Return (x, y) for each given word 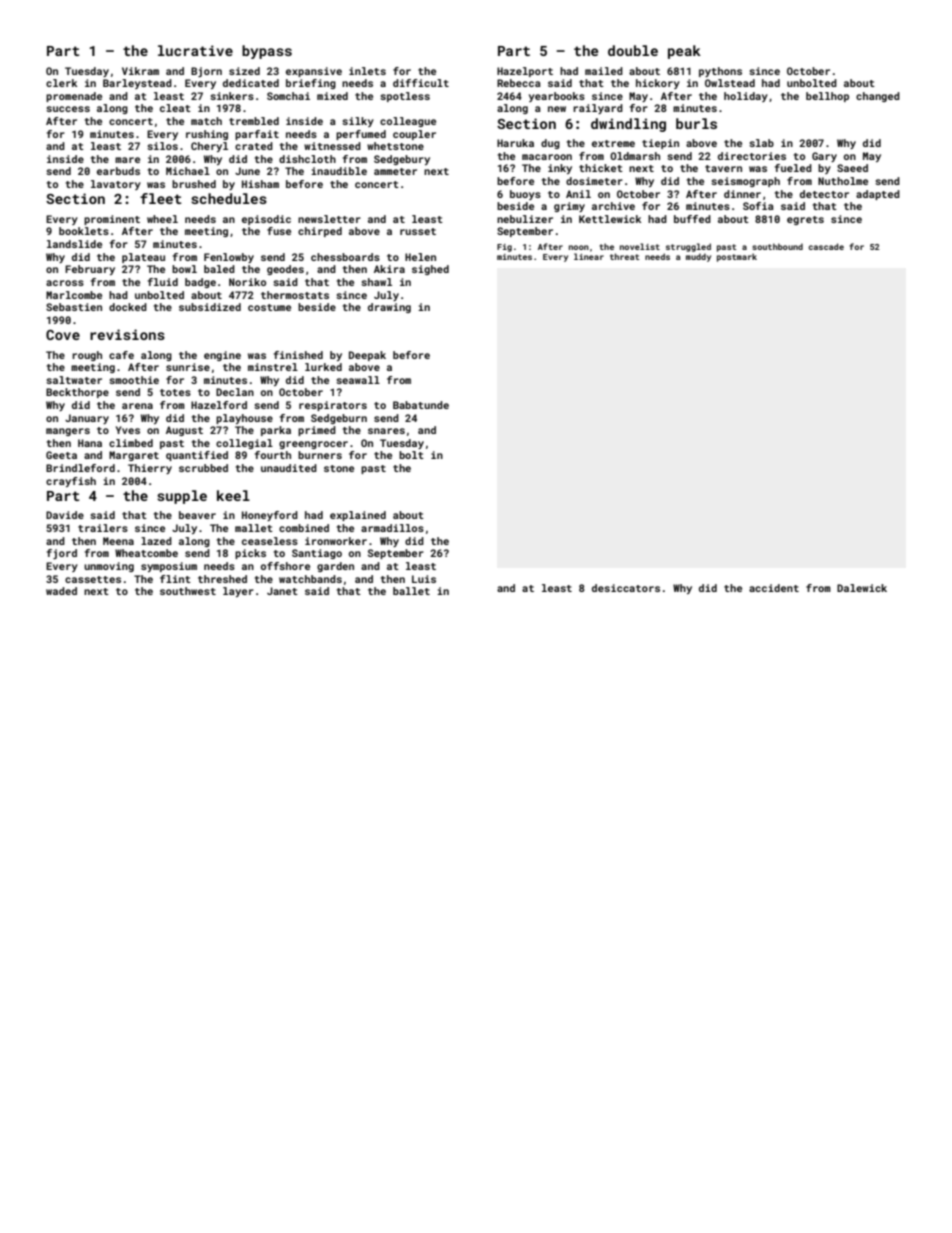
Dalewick (862, 588)
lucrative (195, 50)
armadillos (392, 528)
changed (878, 97)
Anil (578, 194)
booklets (84, 231)
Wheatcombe (146, 553)
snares (386, 431)
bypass (267, 52)
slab (761, 143)
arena (137, 406)
